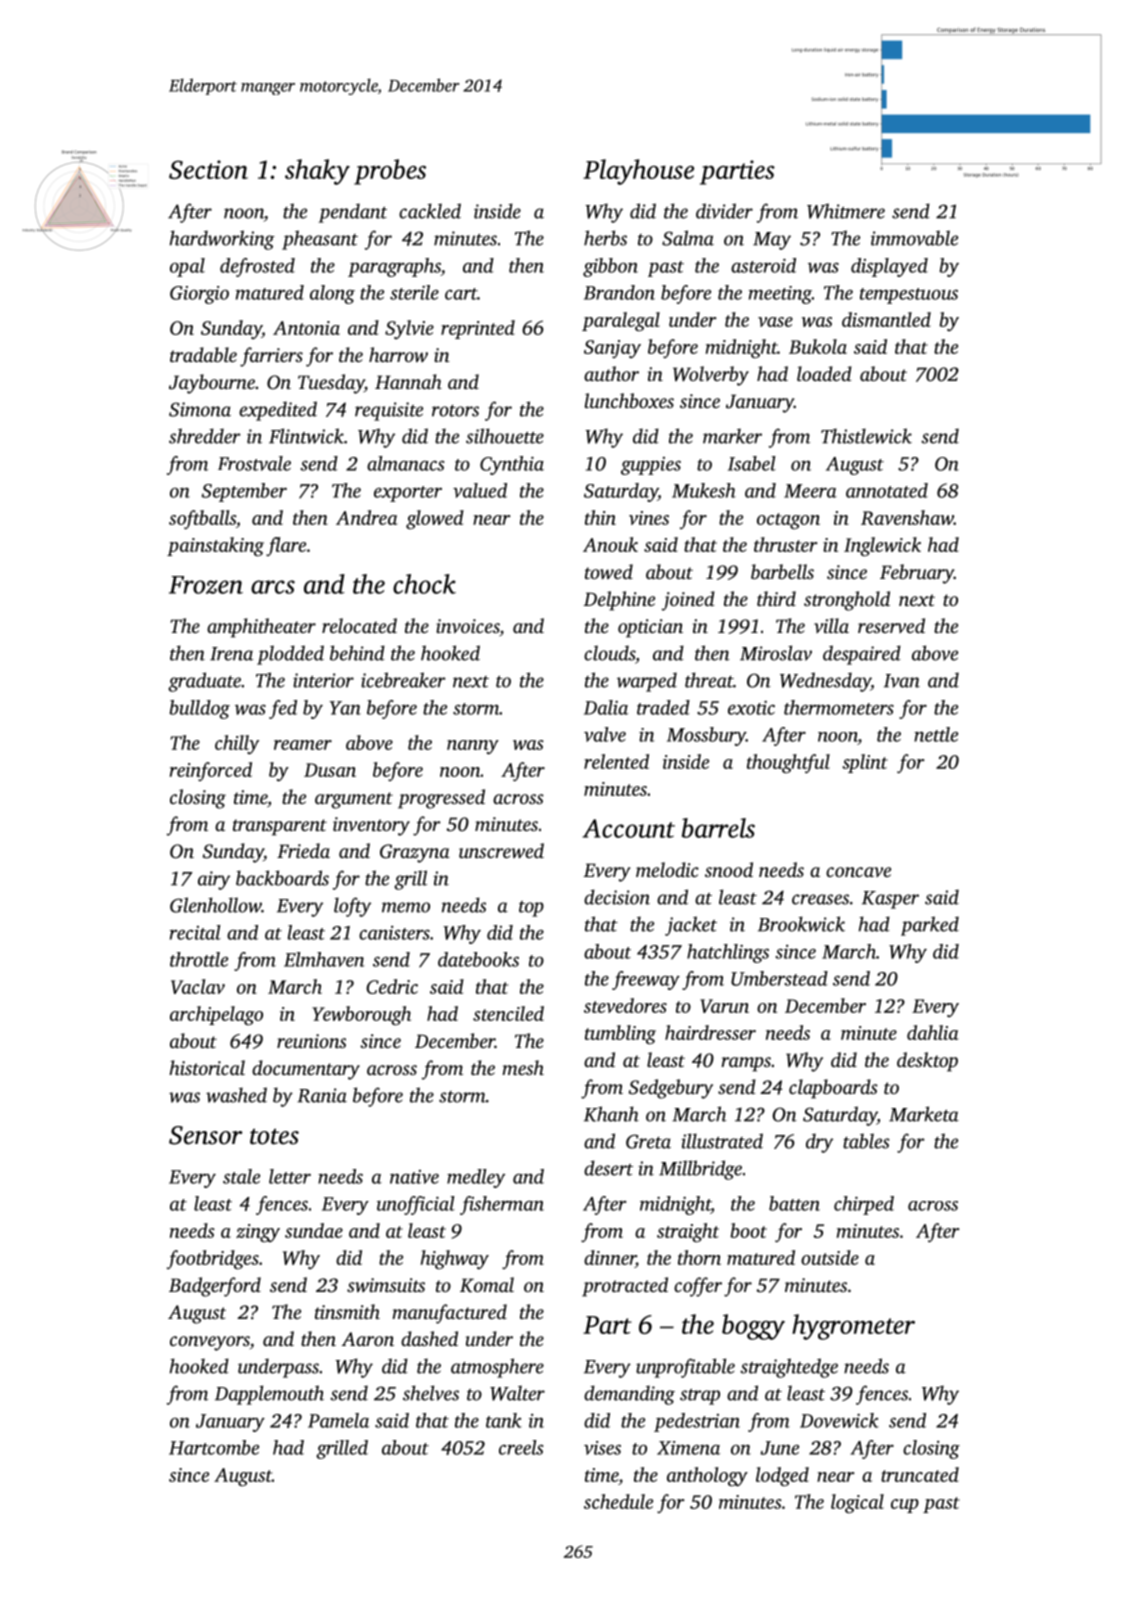 Image resolution: width=1128 pixels, height=1603 pixels. I want to click on footbridges, so click(213, 1260).
